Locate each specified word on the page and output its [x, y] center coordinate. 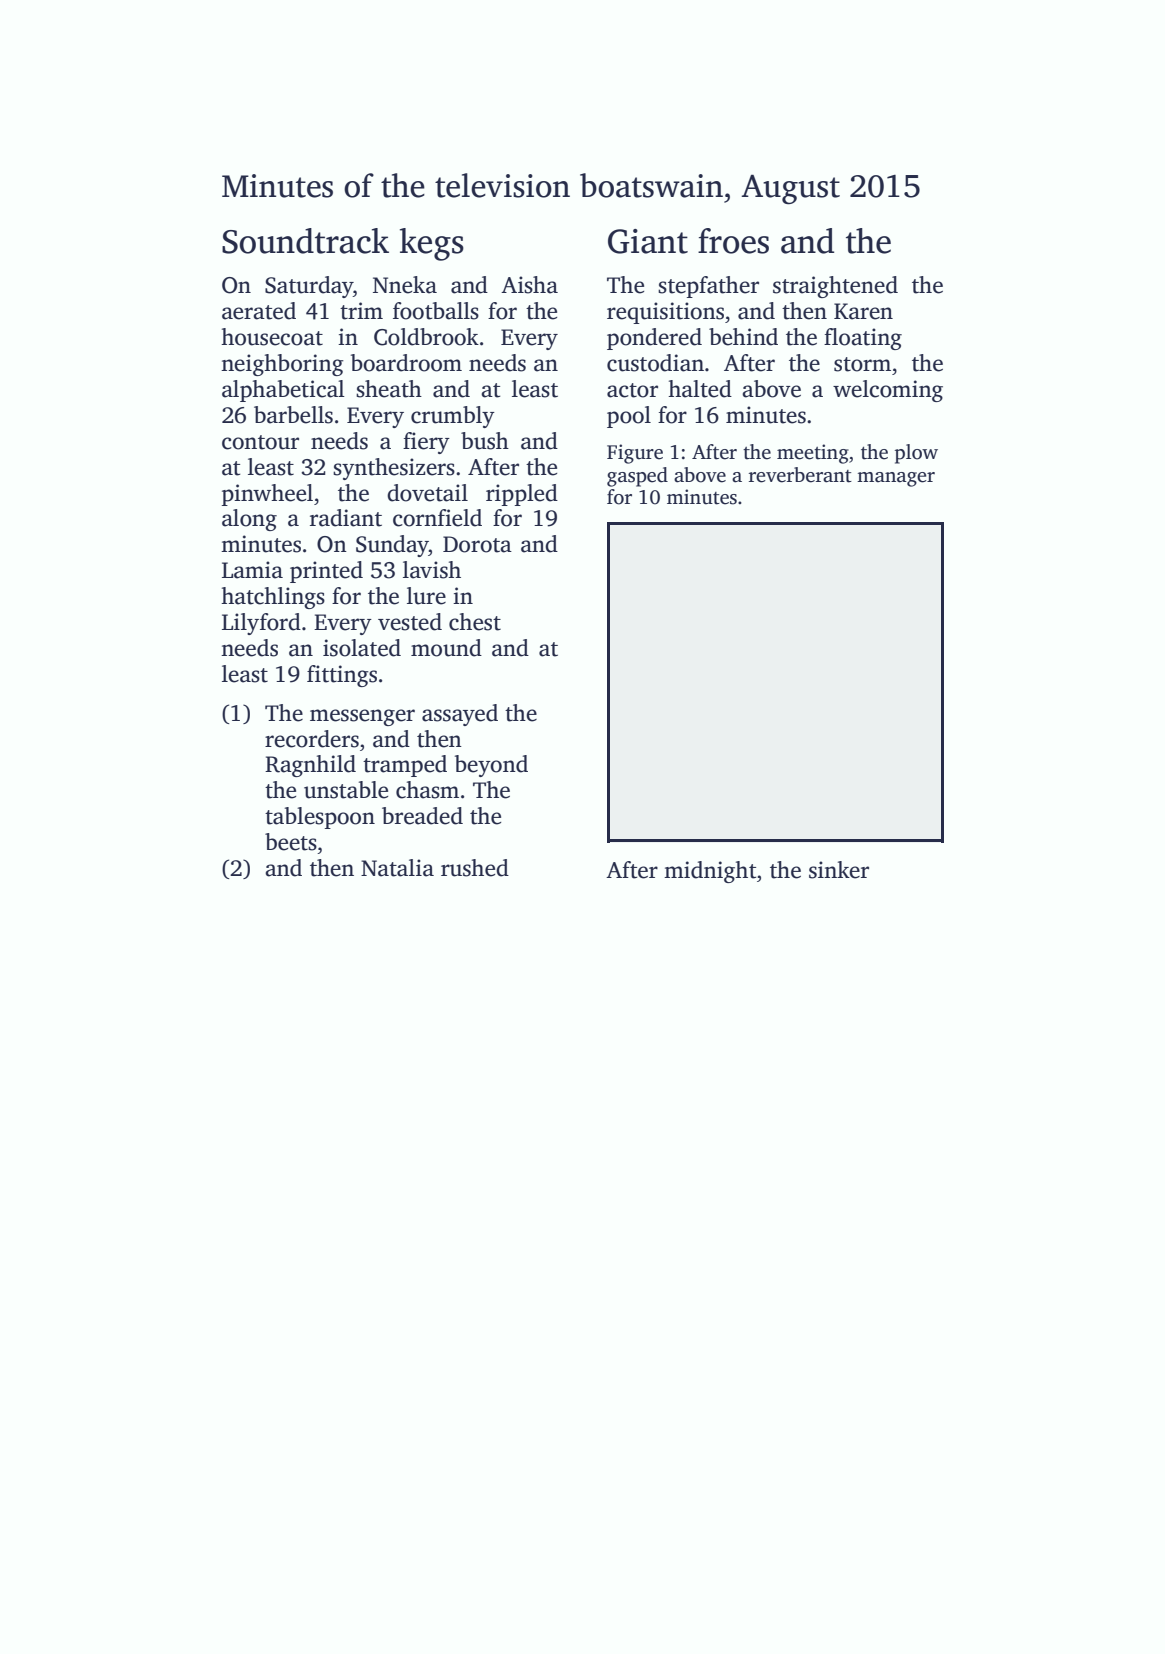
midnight [710, 872]
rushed [475, 868]
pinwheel [267, 495]
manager [896, 479]
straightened [835, 287]
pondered [654, 339]
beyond [491, 766]
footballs [436, 311]
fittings [342, 676]
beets [291, 842]
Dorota [477, 544]
